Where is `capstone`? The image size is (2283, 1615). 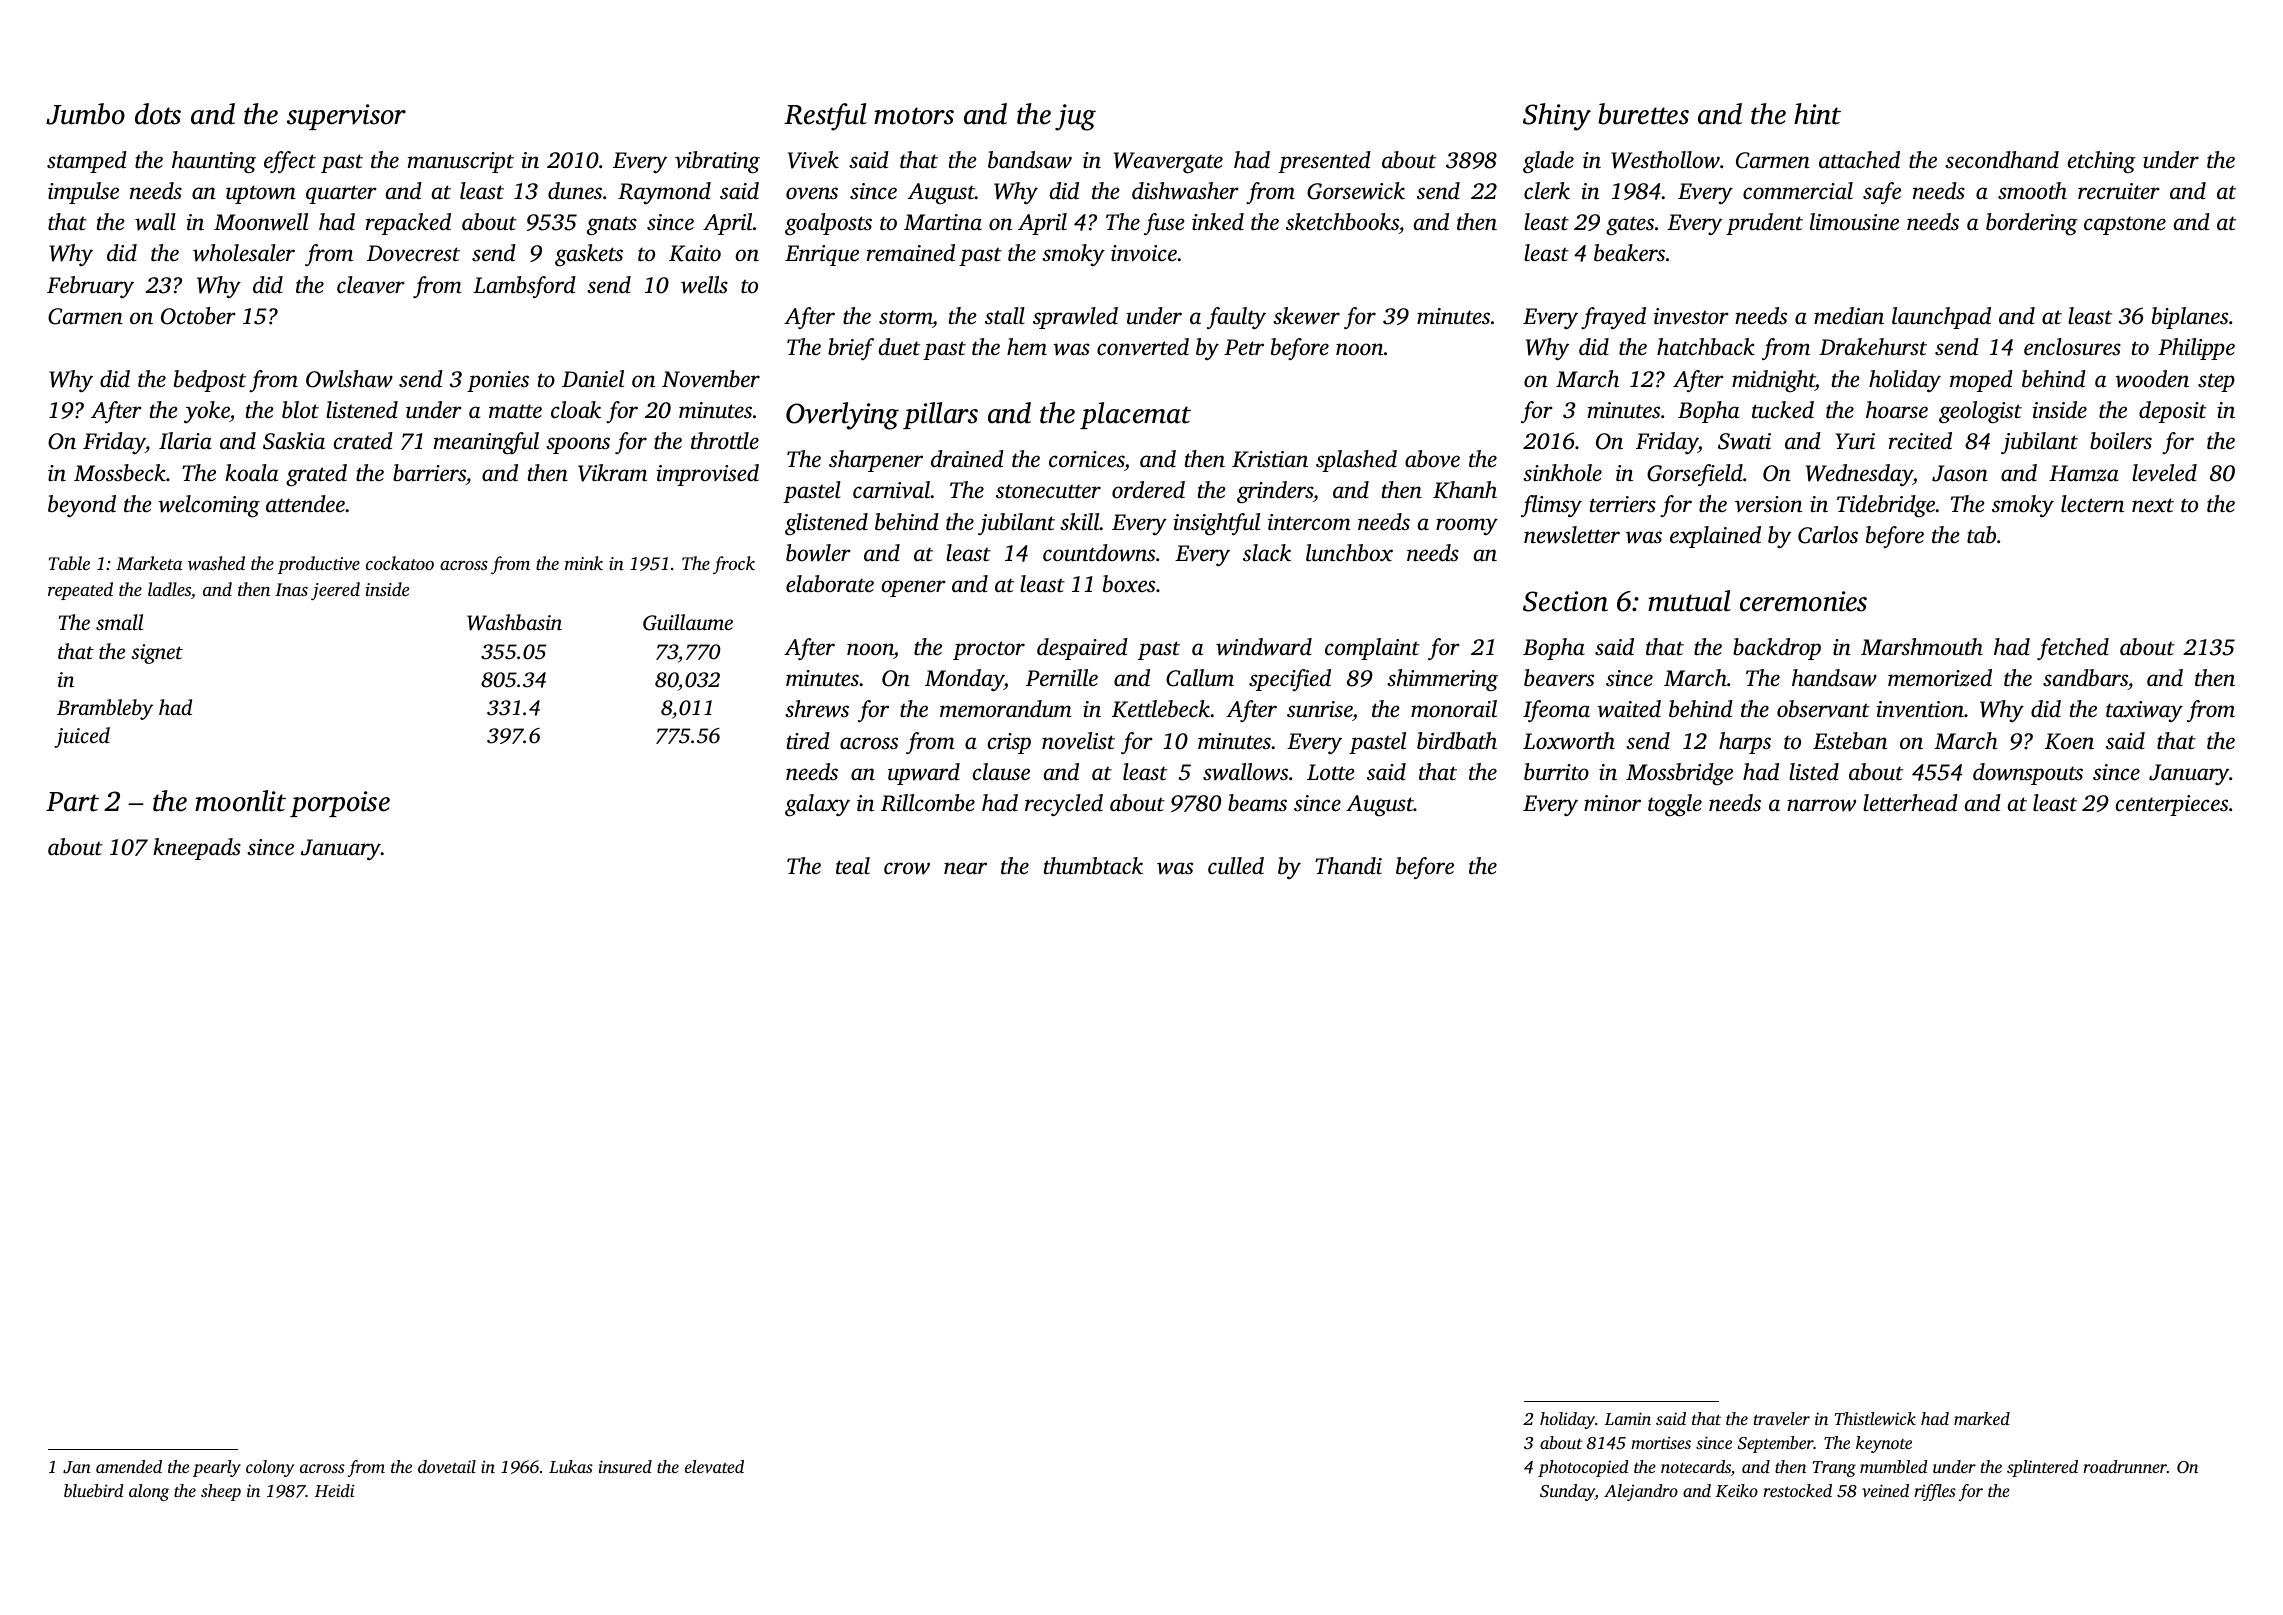 capstone is located at coordinates (2125, 225).
